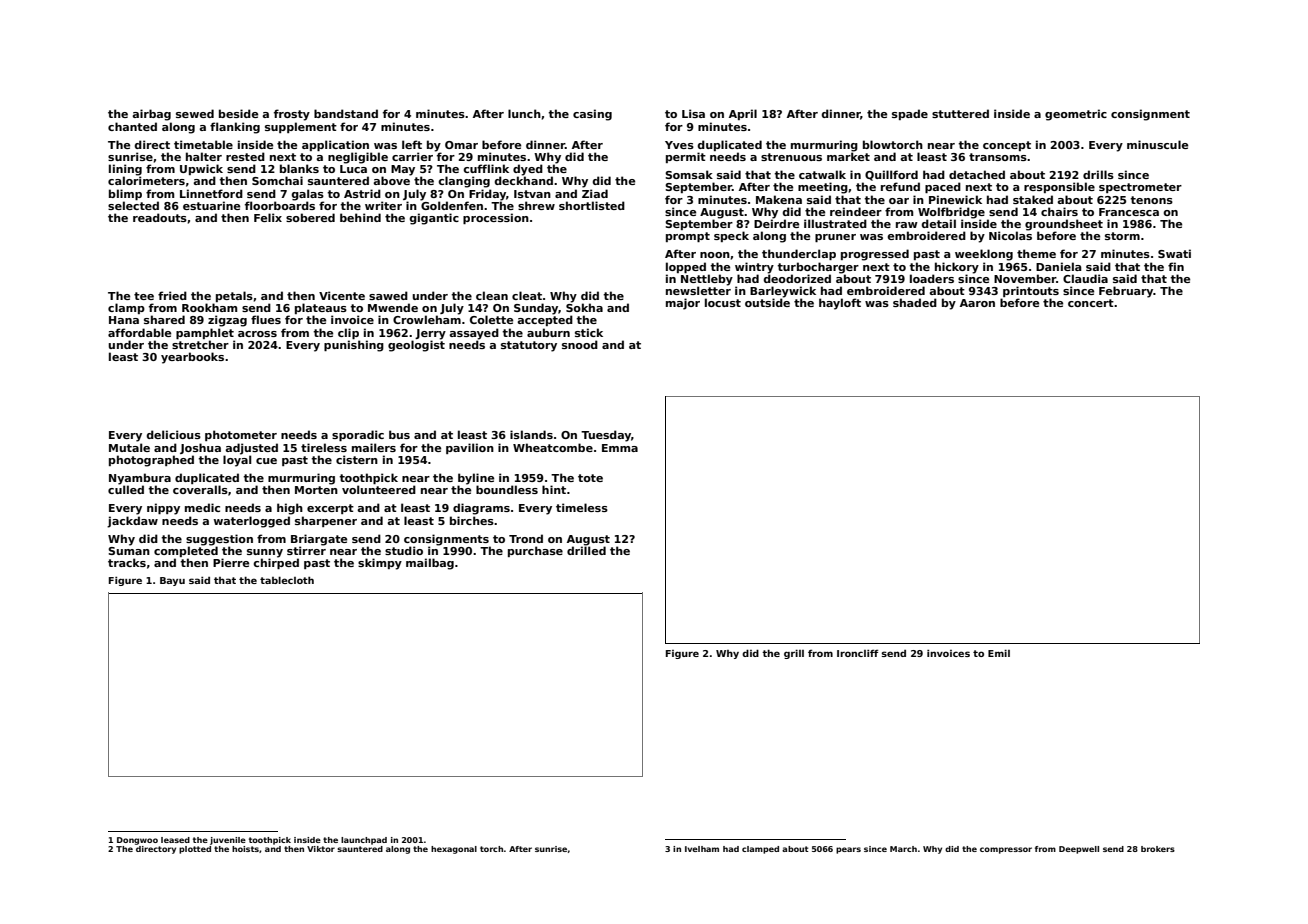 The height and width of the screenshot is (924, 1308). Describe the element at coordinates (693, 113) in the screenshot. I see `Lisa` at that location.
